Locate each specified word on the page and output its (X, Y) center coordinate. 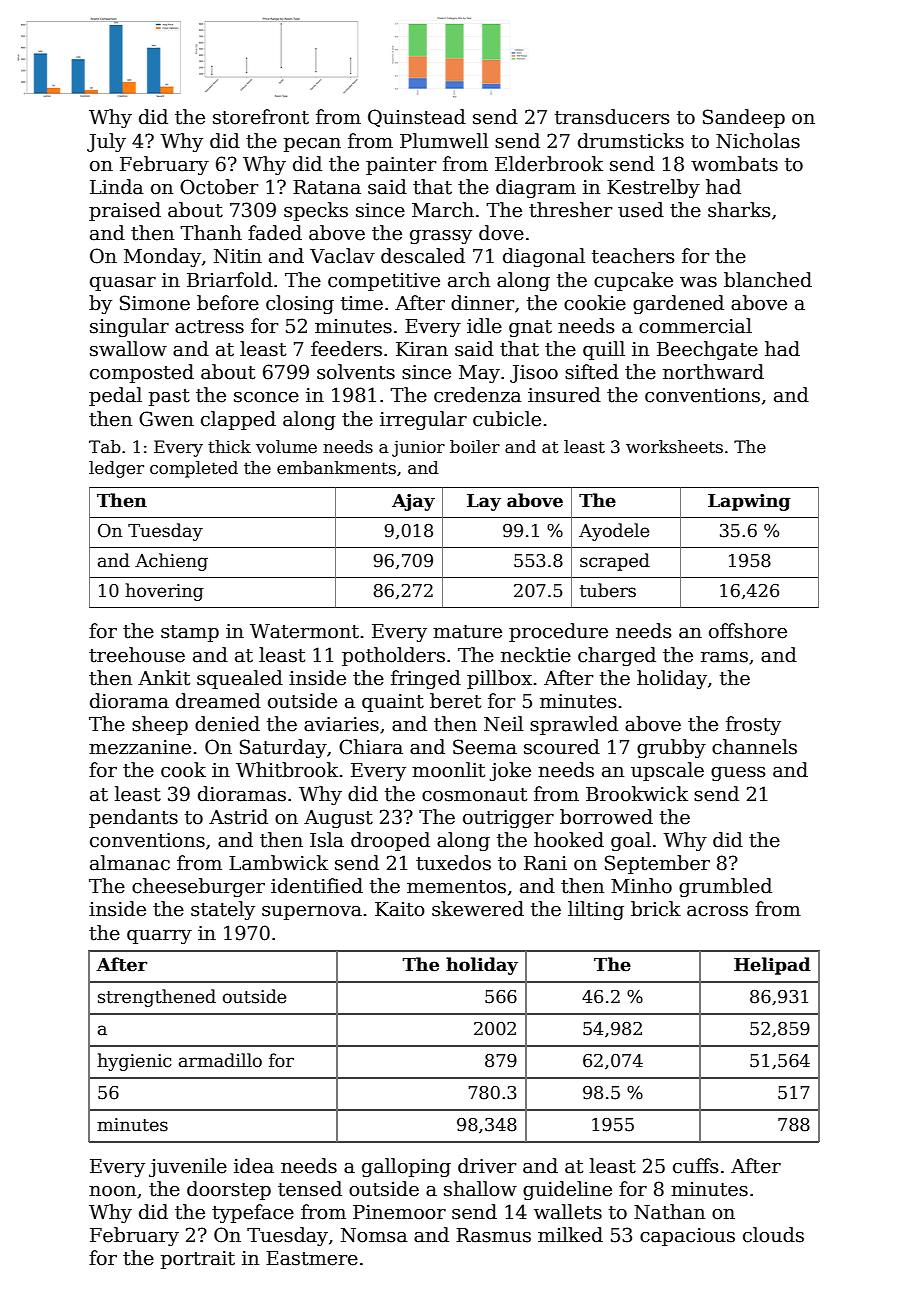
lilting (596, 910)
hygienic (134, 1062)
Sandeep (744, 118)
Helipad (772, 966)
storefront (261, 117)
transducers (612, 117)
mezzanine (140, 747)
